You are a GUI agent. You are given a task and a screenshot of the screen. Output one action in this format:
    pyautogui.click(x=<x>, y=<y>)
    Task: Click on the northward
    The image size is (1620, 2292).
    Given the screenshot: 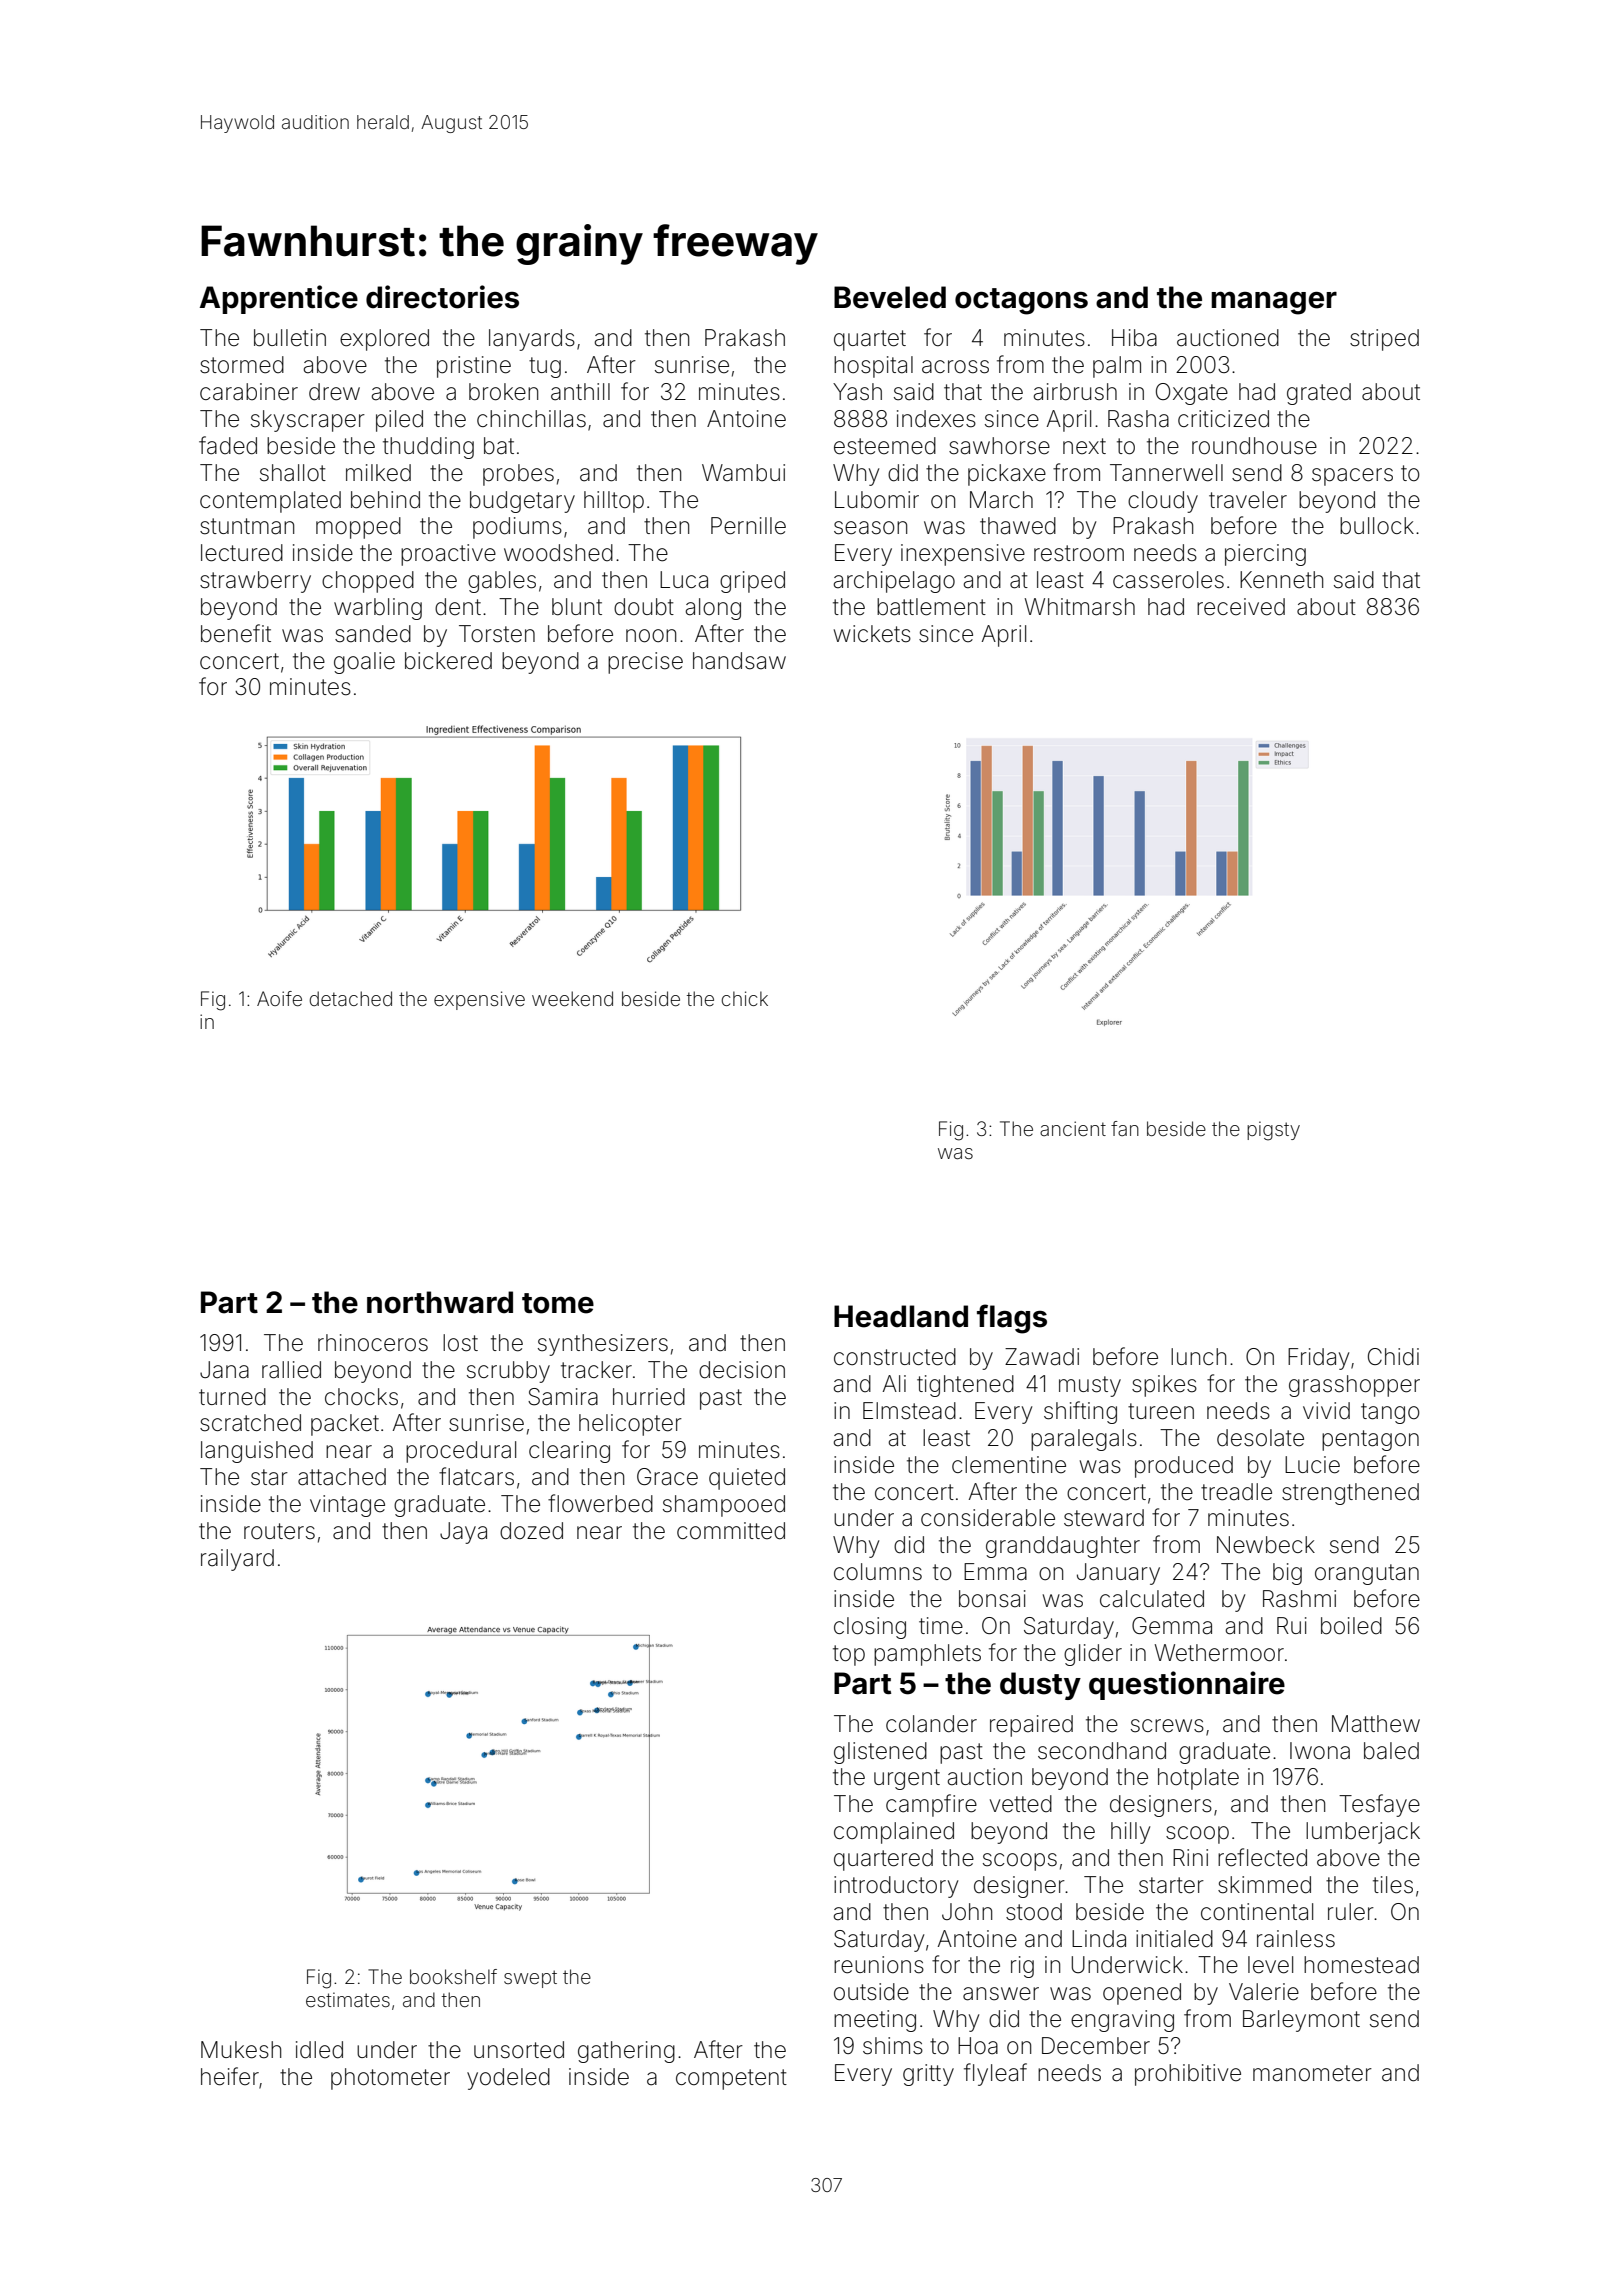 What is the action you would take?
    pyautogui.click(x=440, y=1302)
